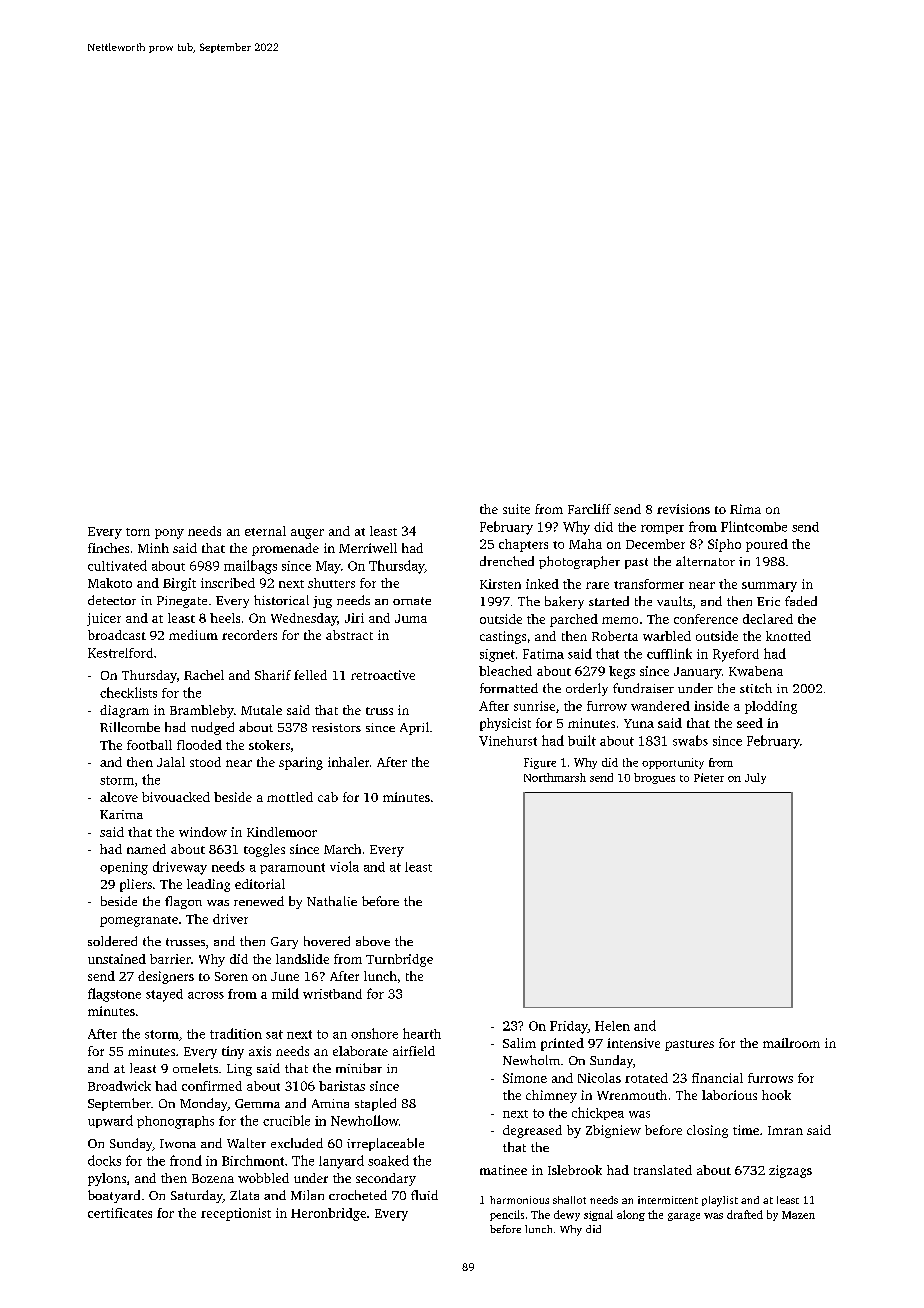  Describe the element at coordinates (328, 1214) in the image. I see `Heronbridge` at that location.
